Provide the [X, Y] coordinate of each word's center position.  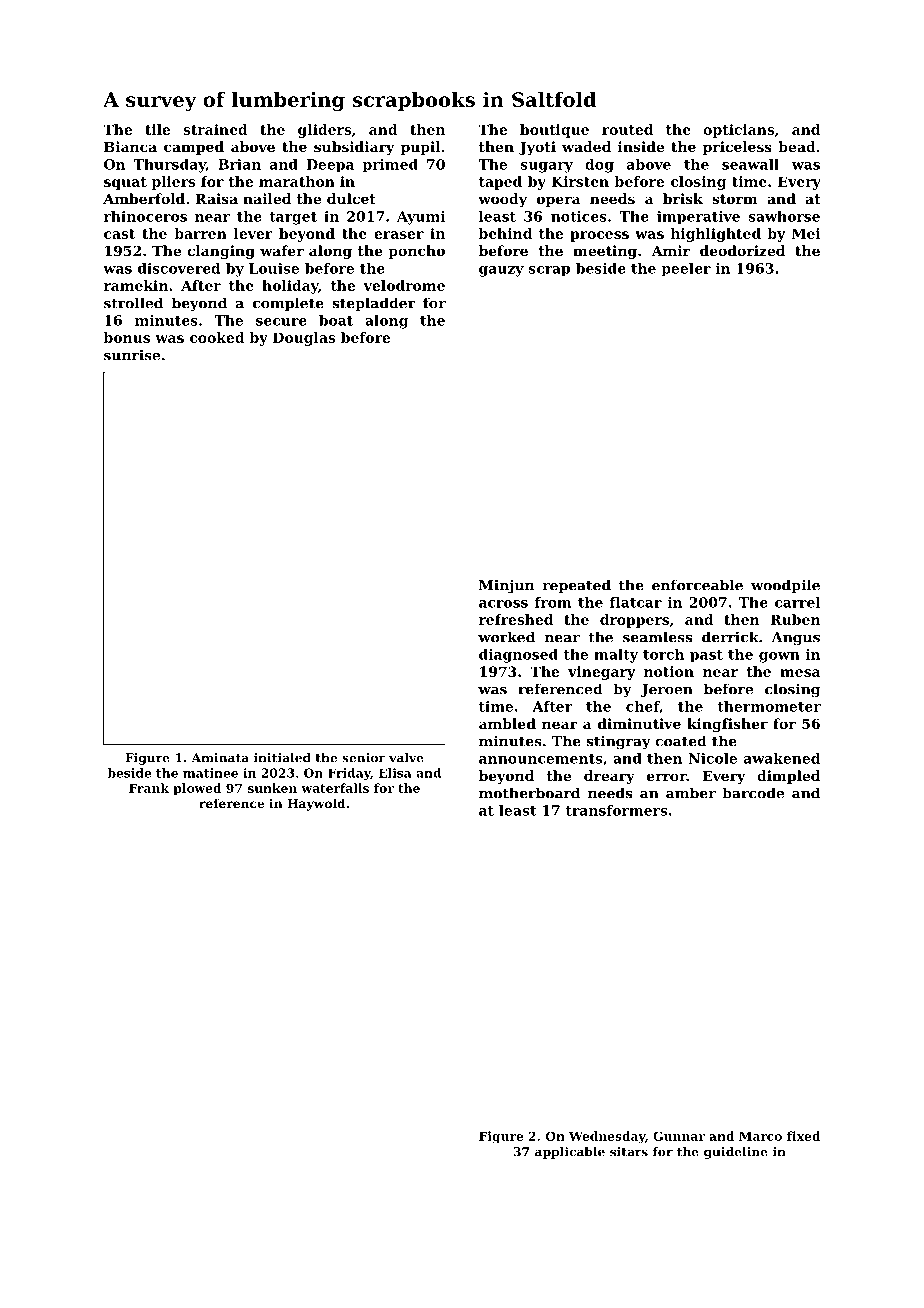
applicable [570, 1153]
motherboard [529, 793]
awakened [782, 758]
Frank [149, 788]
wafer [282, 250]
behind [505, 233]
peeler [686, 270]
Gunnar [679, 1136]
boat [336, 320]
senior [363, 758]
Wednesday [607, 1137]
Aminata [220, 758]
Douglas [304, 339]
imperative [698, 217]
